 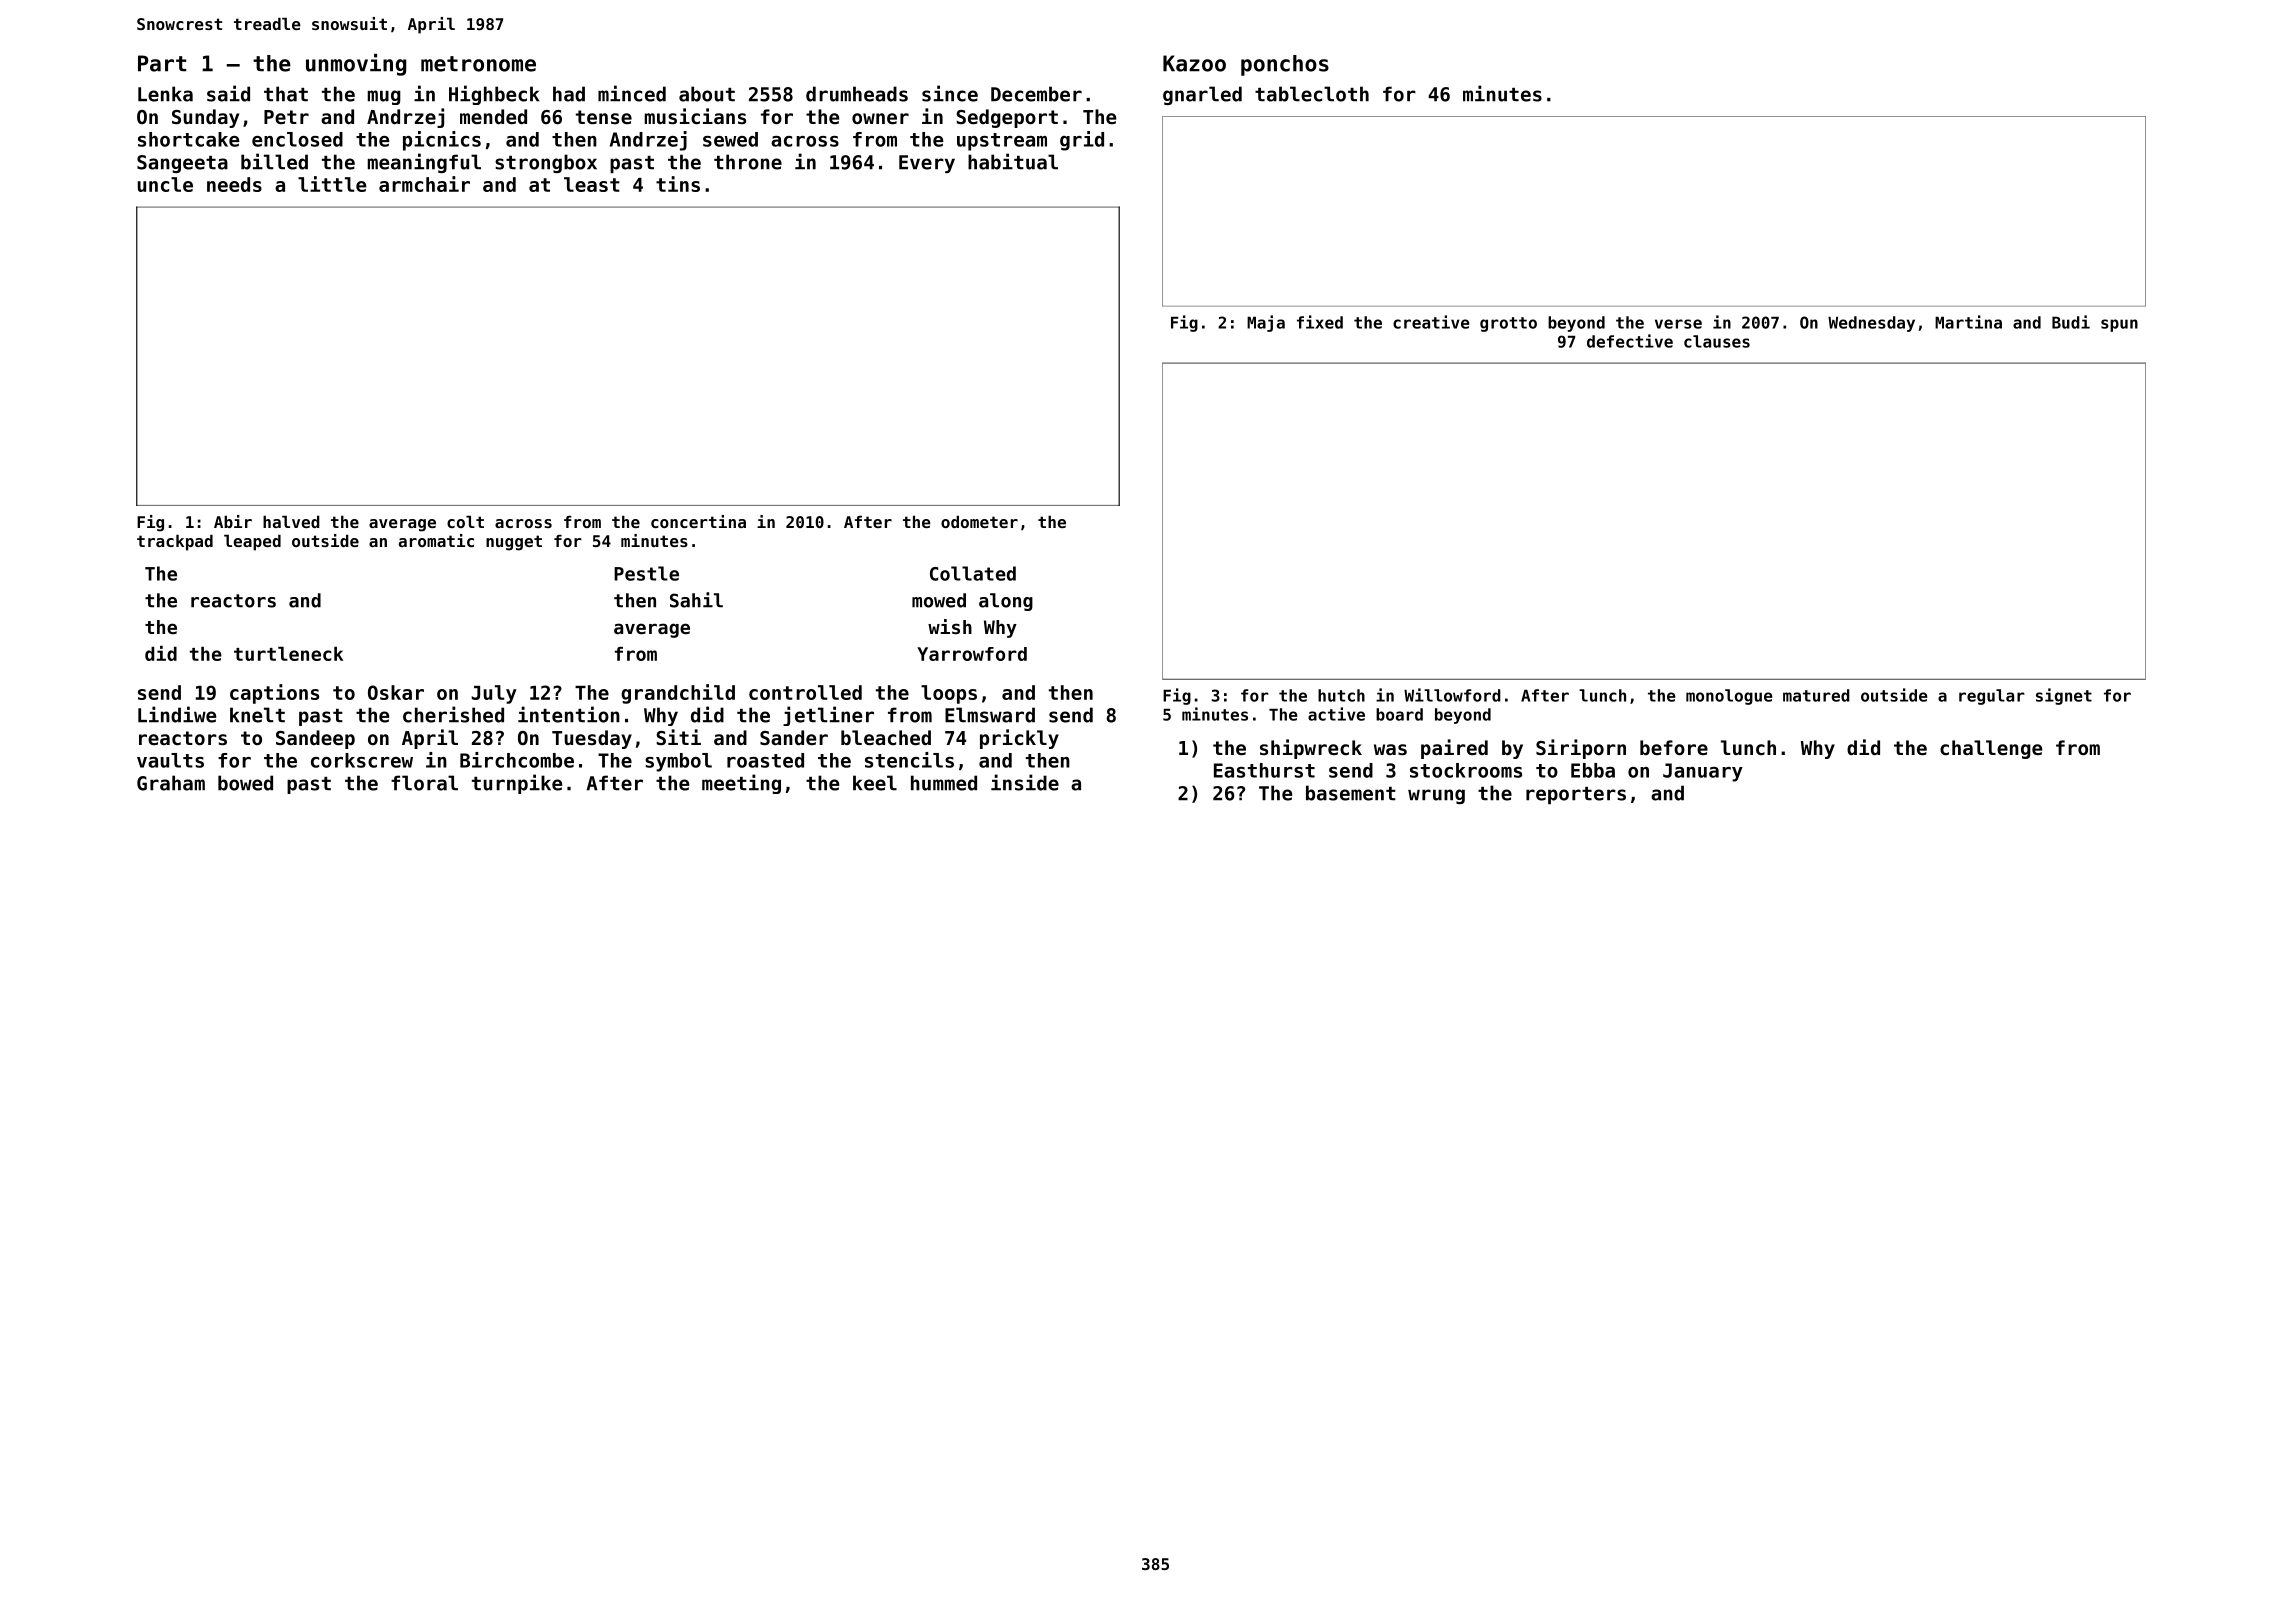 I want to click on vaults, so click(x=170, y=760).
